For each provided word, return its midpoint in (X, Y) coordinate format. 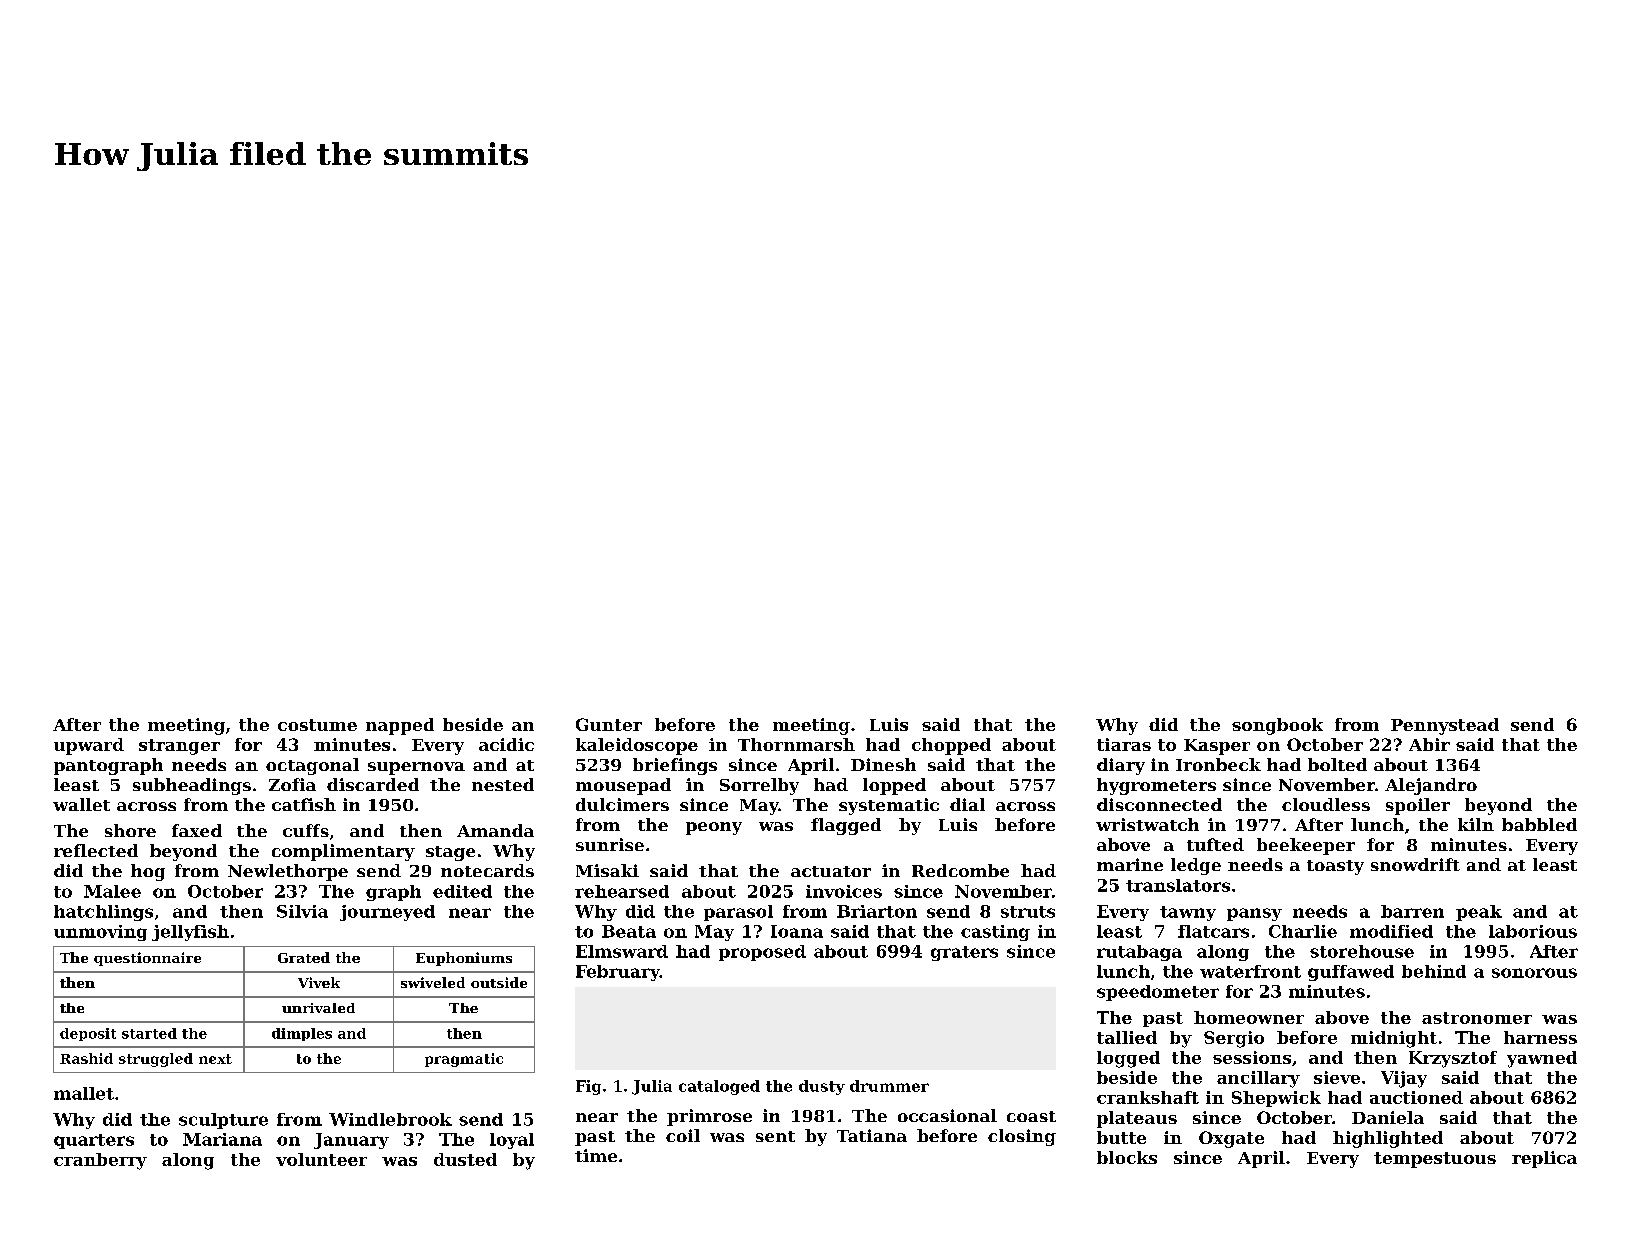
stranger (179, 747)
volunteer (321, 1159)
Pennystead (1445, 726)
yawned (1542, 1059)
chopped (951, 746)
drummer (889, 1086)
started (149, 1033)
